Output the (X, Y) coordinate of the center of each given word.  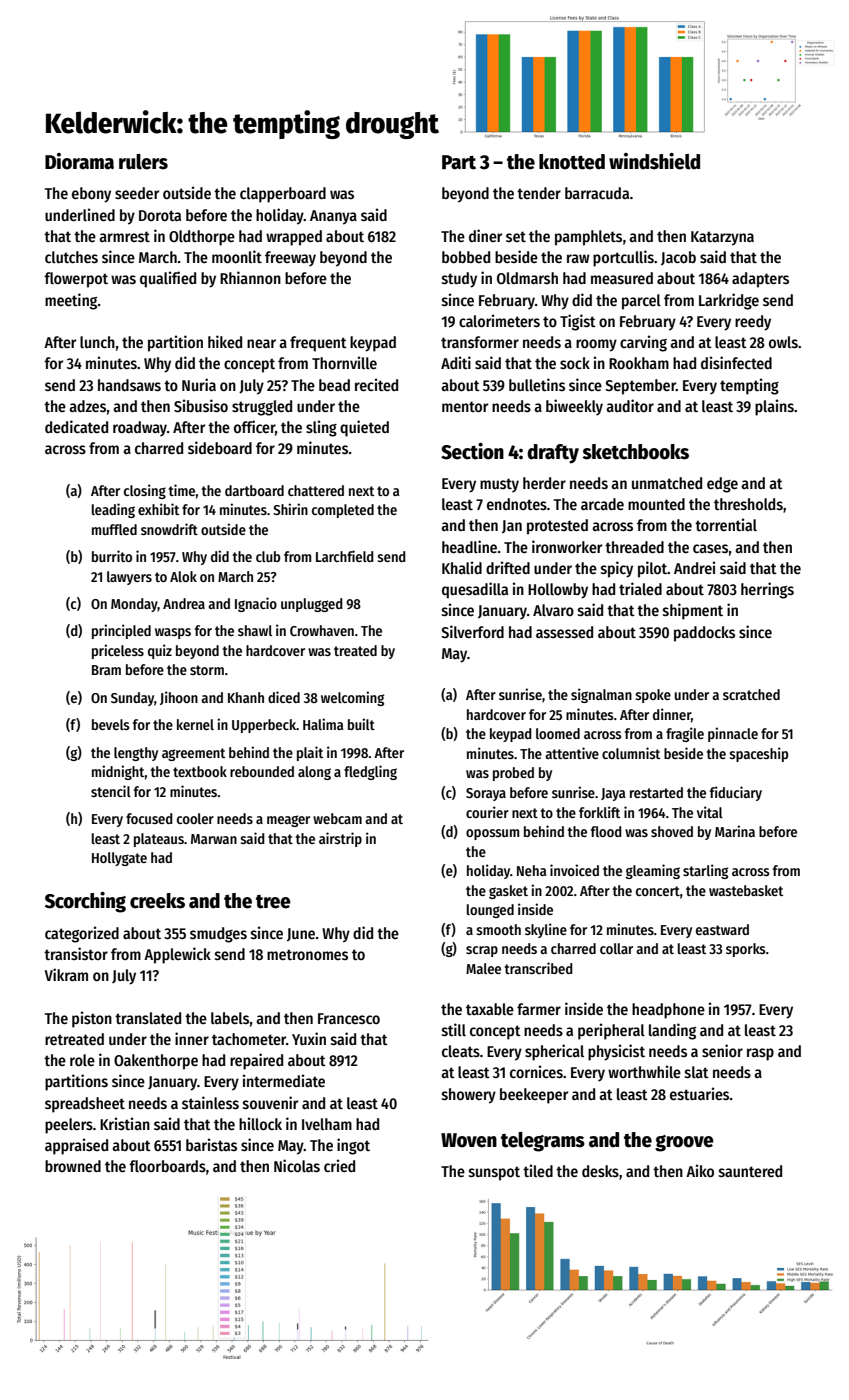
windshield (654, 161)
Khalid (462, 567)
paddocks (704, 634)
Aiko (700, 1170)
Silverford (472, 631)
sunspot (494, 1173)
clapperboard (283, 195)
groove (684, 1143)
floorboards (167, 1166)
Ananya (333, 217)
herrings (767, 590)
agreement (193, 754)
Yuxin (309, 1038)
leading (113, 510)
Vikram (66, 974)
